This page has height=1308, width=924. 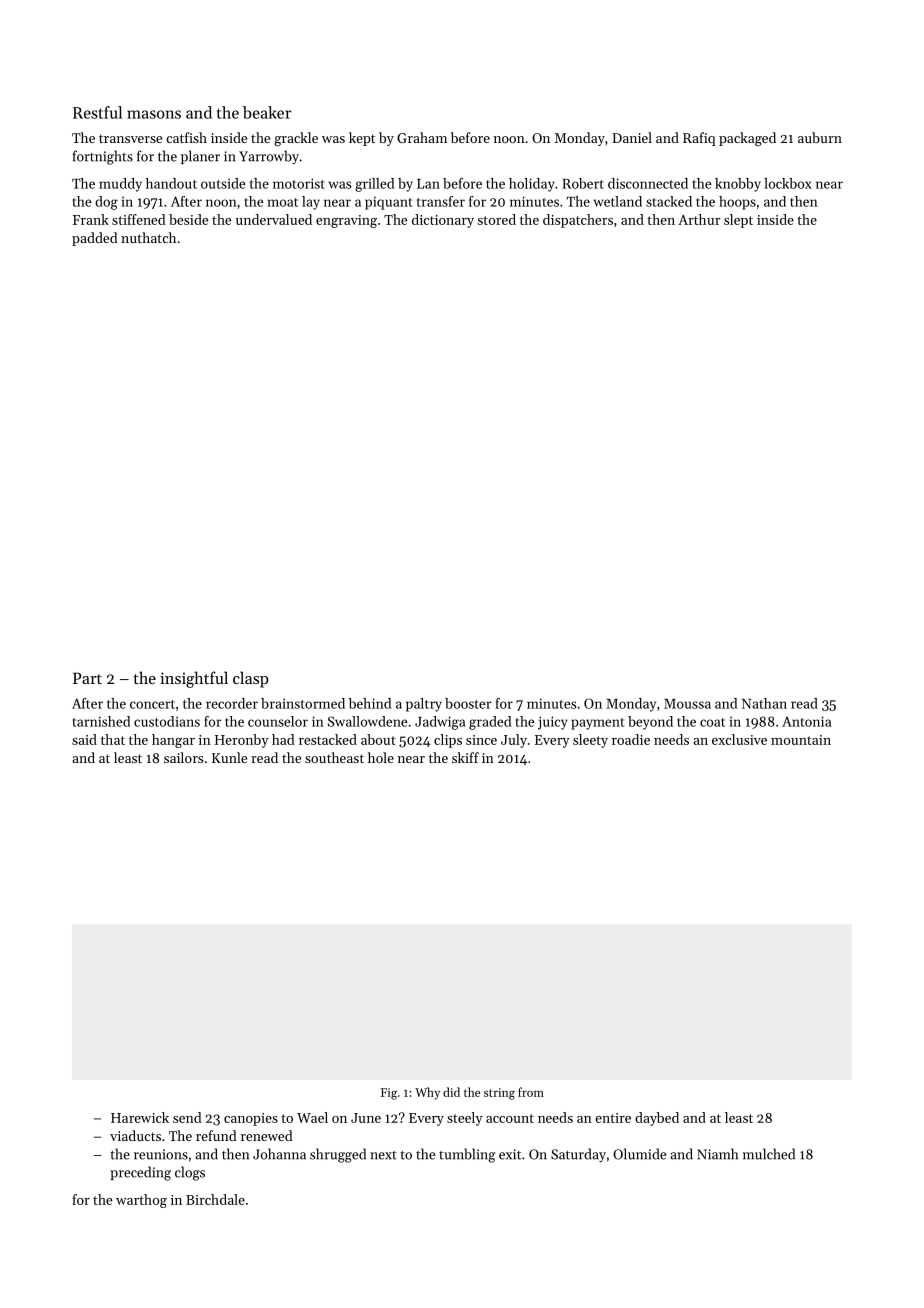 What do you see at coordinates (578, 221) in the page?
I see `dispatchers` at bounding box center [578, 221].
